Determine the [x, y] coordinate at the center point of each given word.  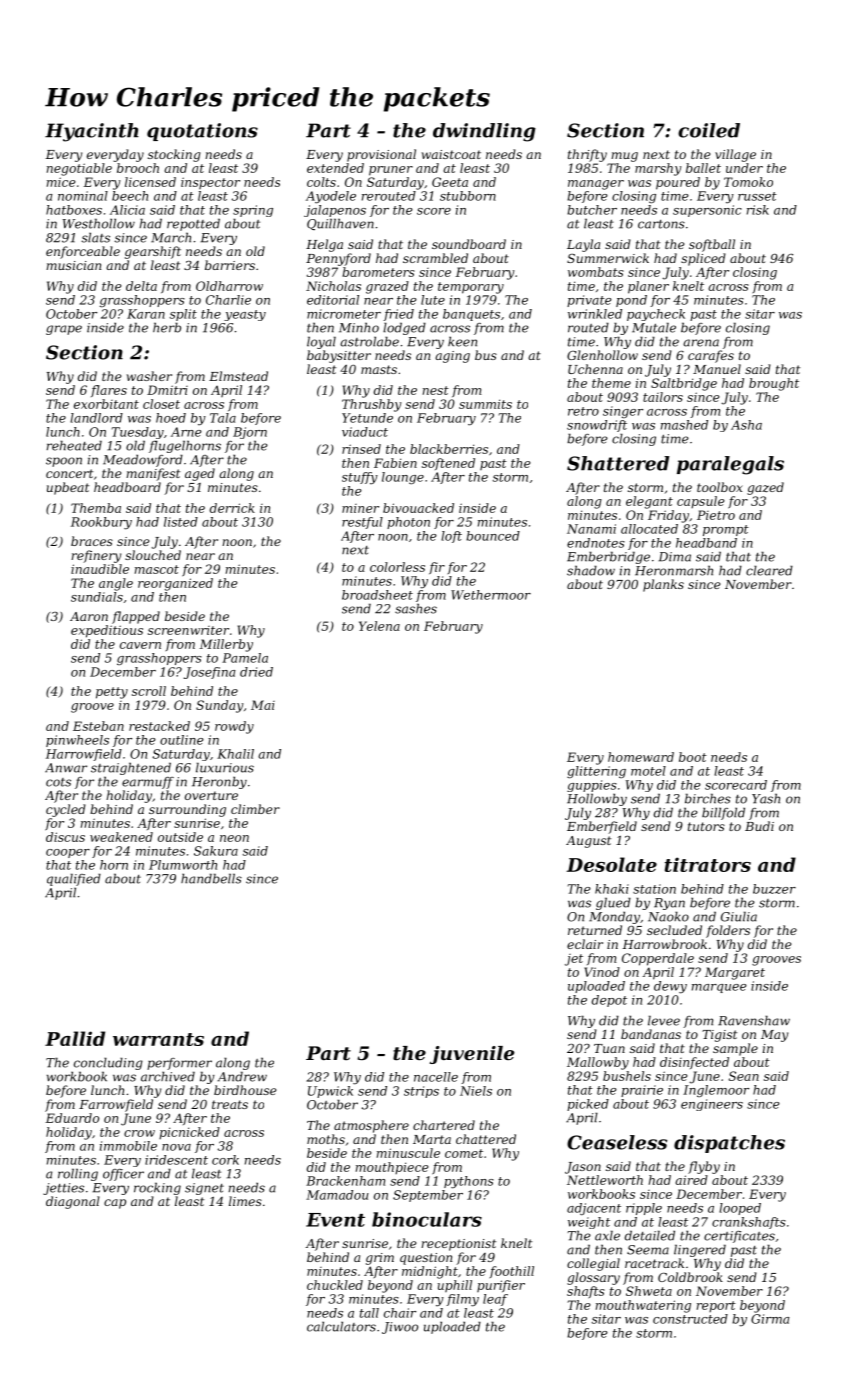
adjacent [594, 1209]
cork [225, 1160]
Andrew [242, 1076]
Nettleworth [605, 1180]
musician [73, 265]
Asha [746, 425]
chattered [486, 1139]
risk [758, 210]
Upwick [330, 1092]
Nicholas [333, 286]
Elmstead [238, 376]
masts [379, 369]
